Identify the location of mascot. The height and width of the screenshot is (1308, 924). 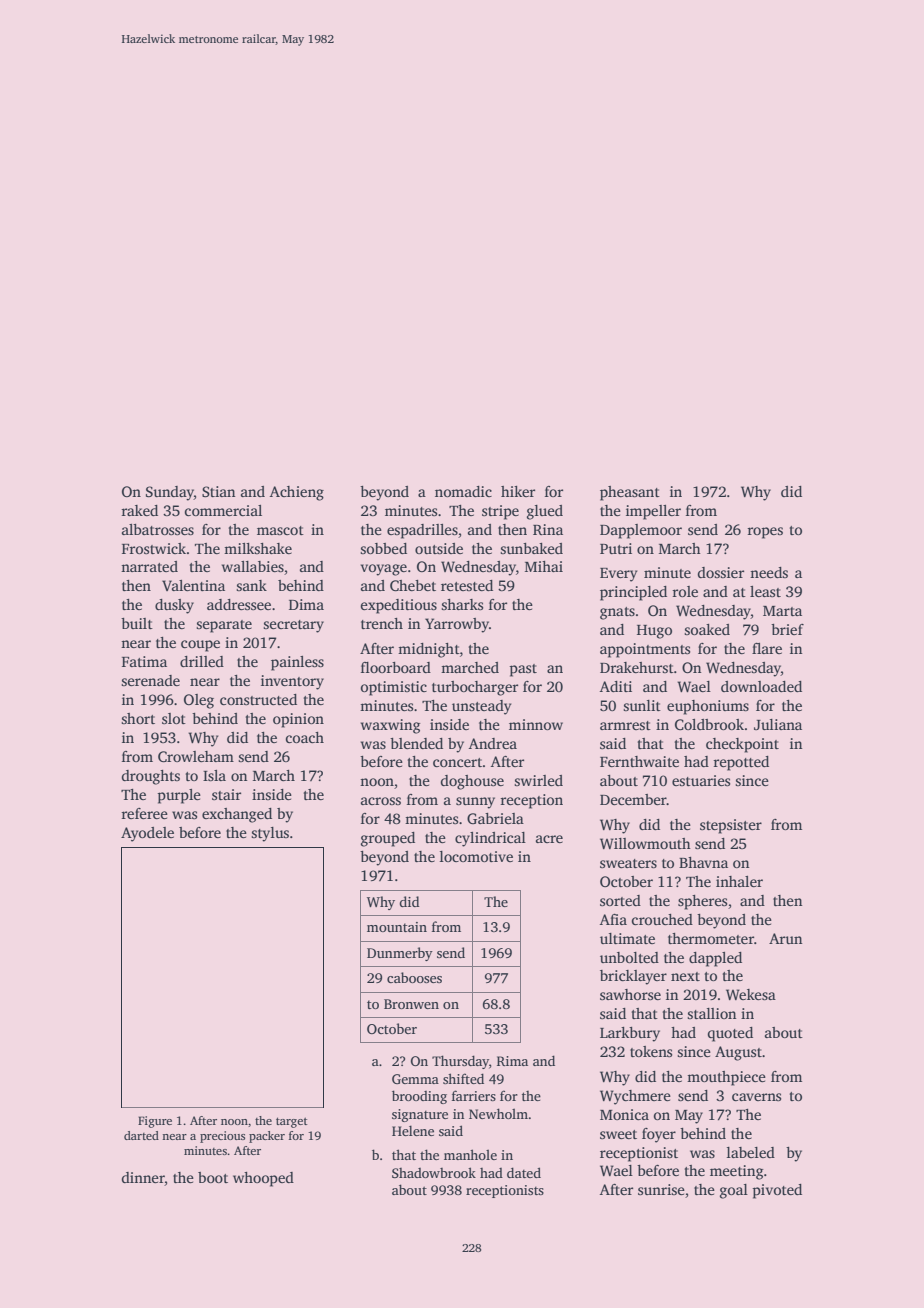
(280, 530).
